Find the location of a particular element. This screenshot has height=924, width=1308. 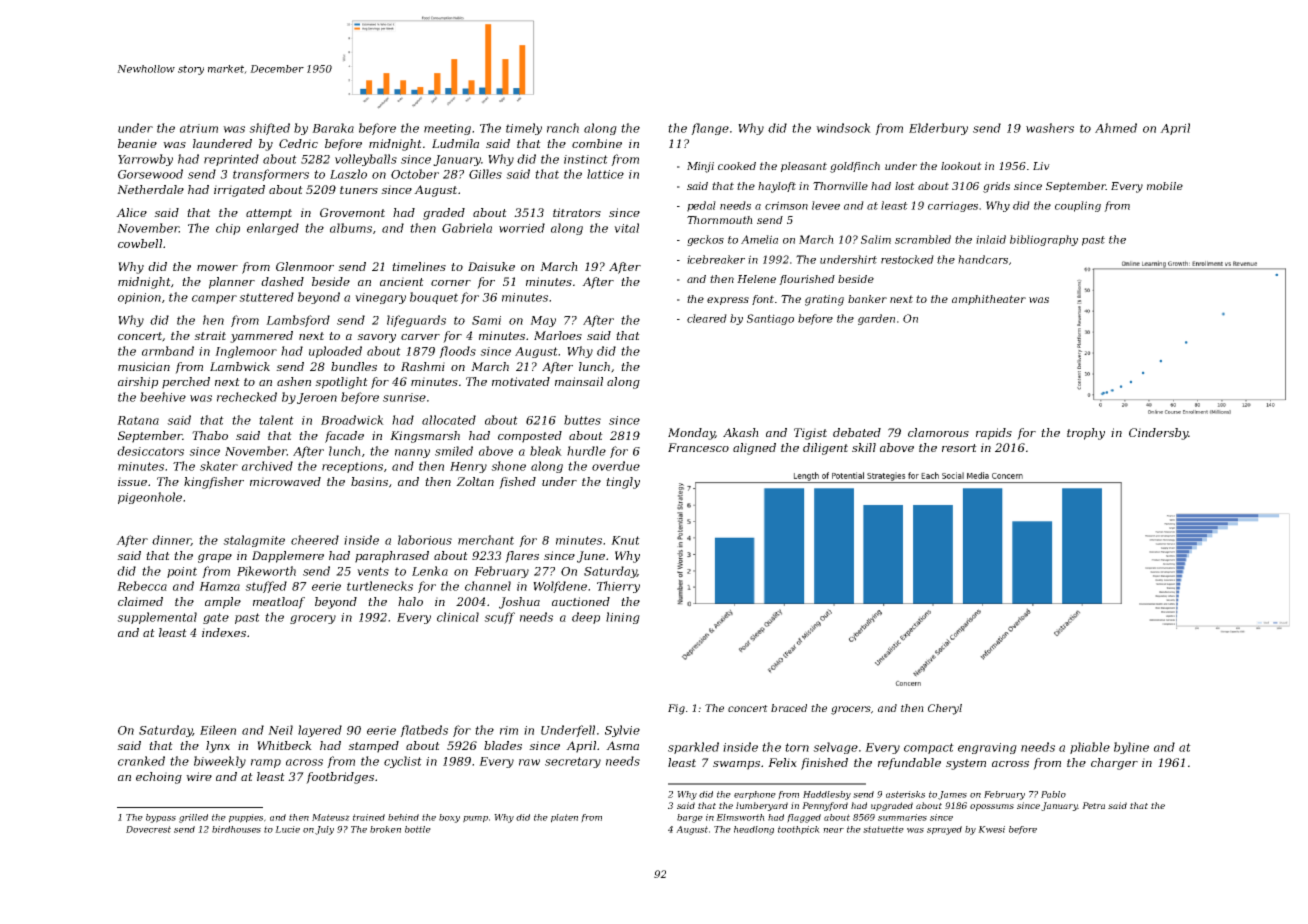

ranch is located at coordinates (563, 128).
